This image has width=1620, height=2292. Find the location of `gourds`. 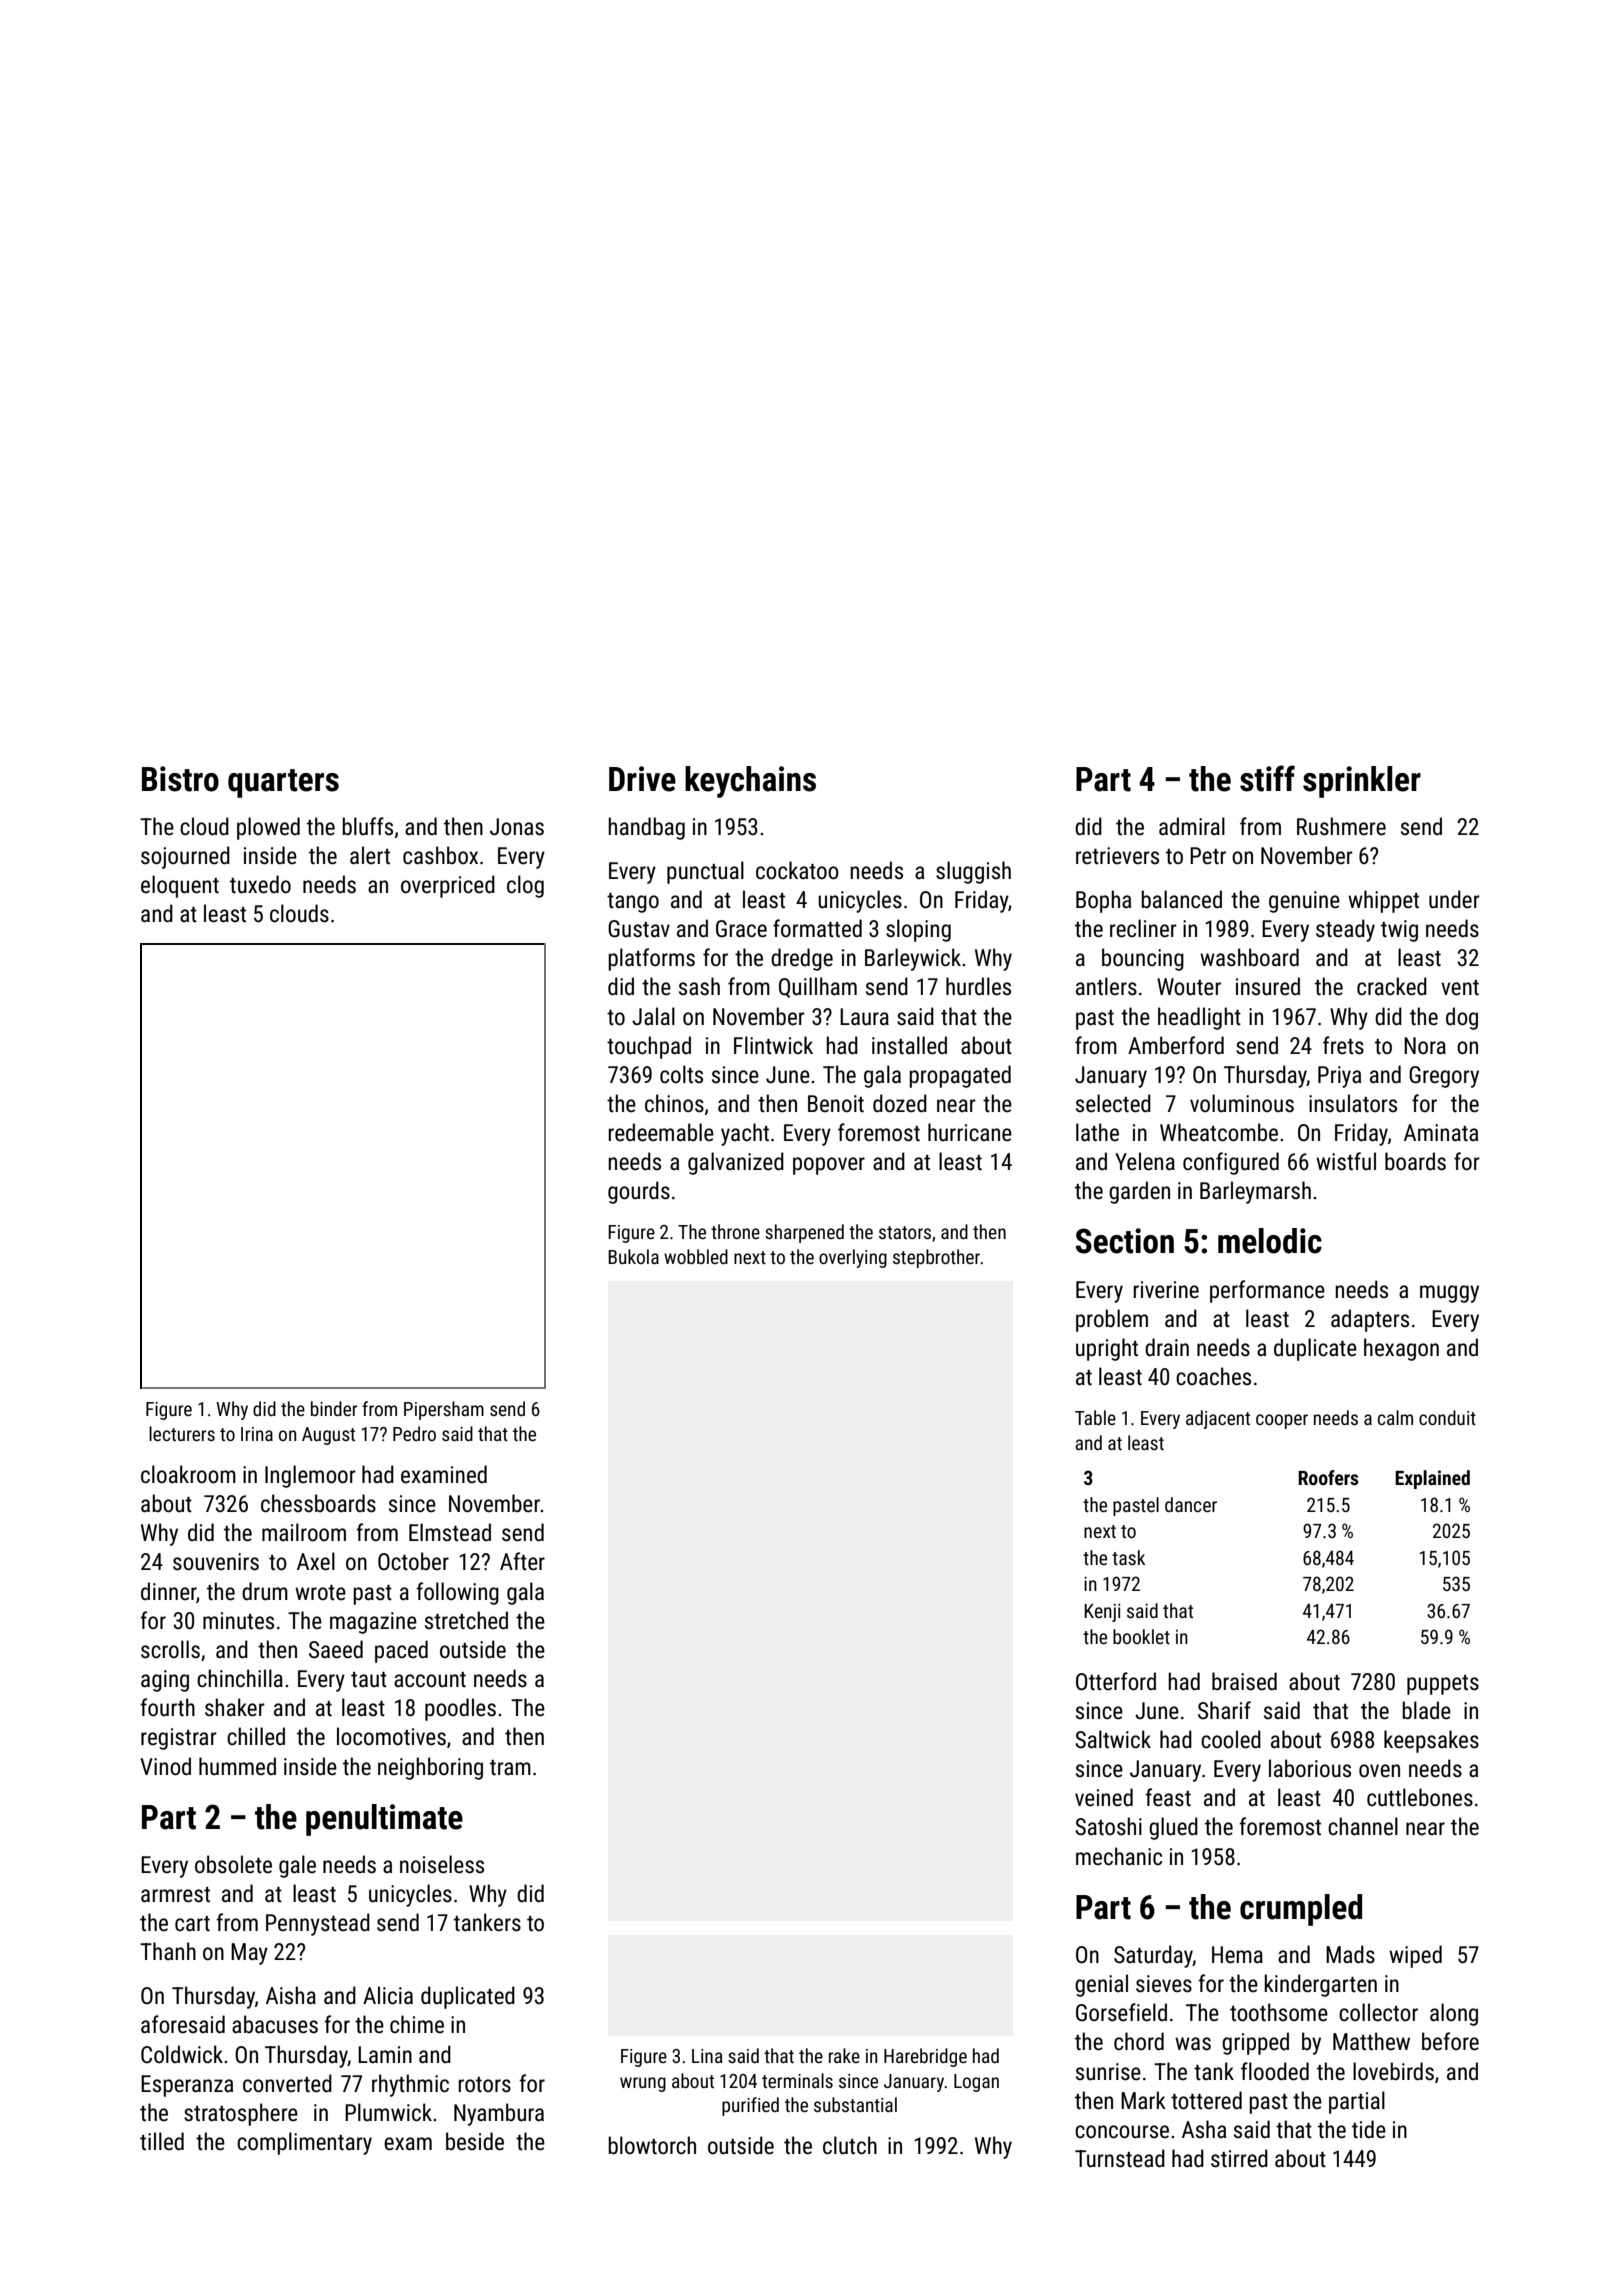

gourds is located at coordinates (639, 1192).
